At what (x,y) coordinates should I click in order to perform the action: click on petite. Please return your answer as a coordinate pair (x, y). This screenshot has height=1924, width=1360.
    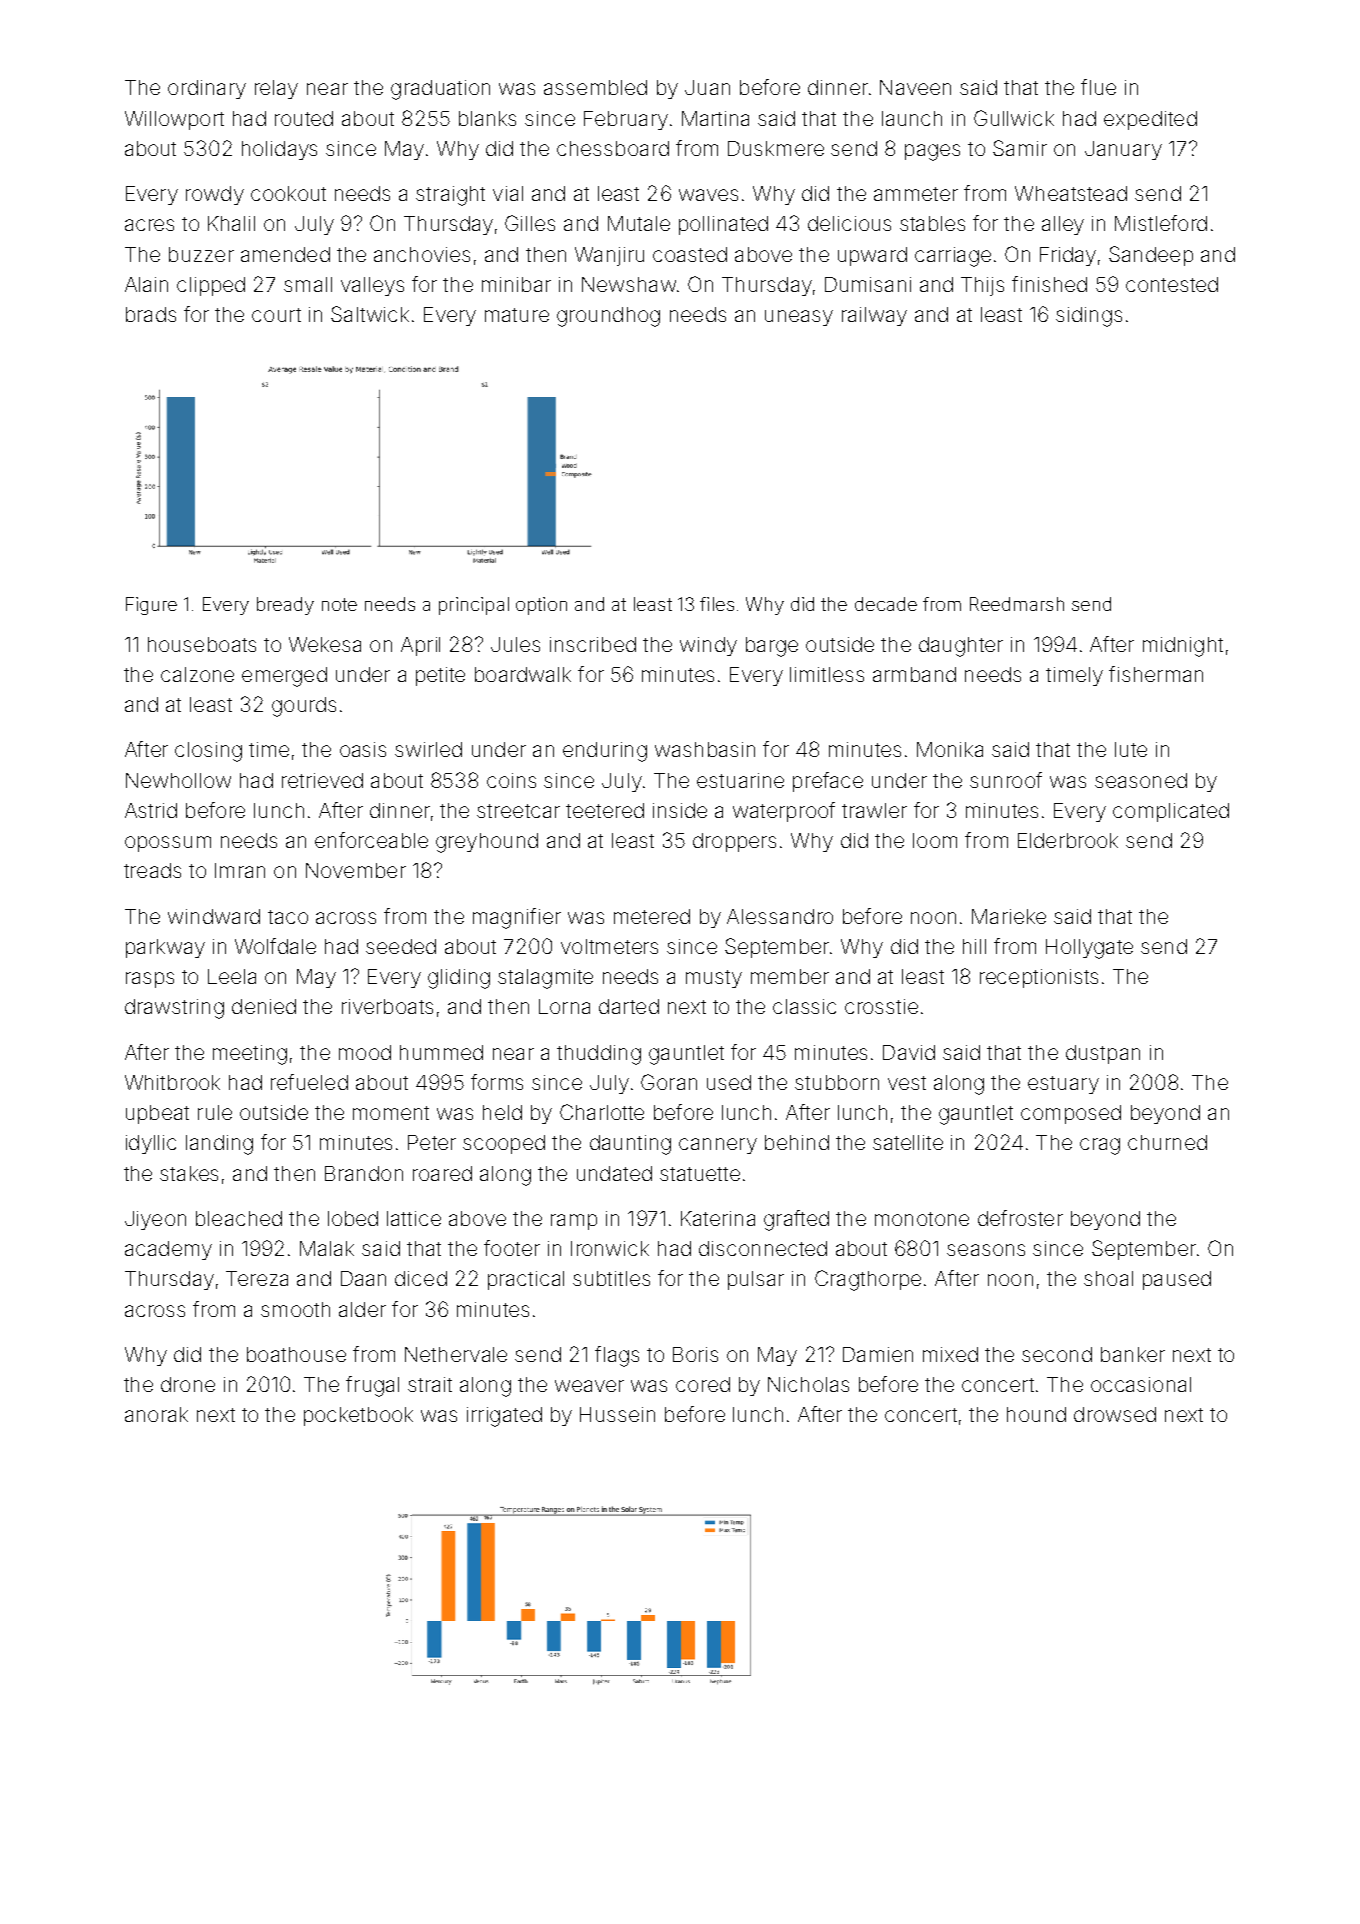
    Looking at the image, I should click on (440, 676).
